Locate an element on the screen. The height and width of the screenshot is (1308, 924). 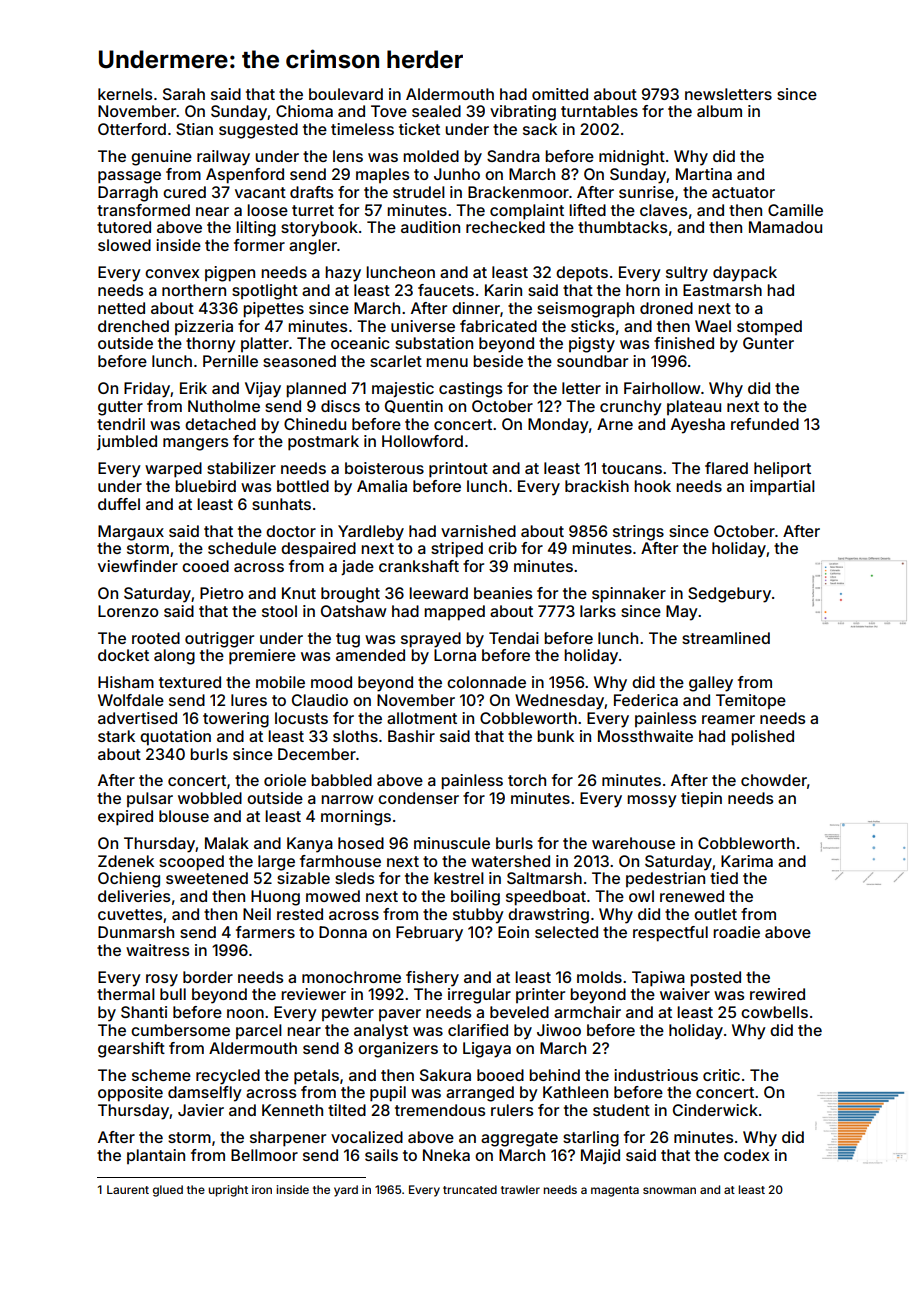
paver is located at coordinates (400, 1015).
